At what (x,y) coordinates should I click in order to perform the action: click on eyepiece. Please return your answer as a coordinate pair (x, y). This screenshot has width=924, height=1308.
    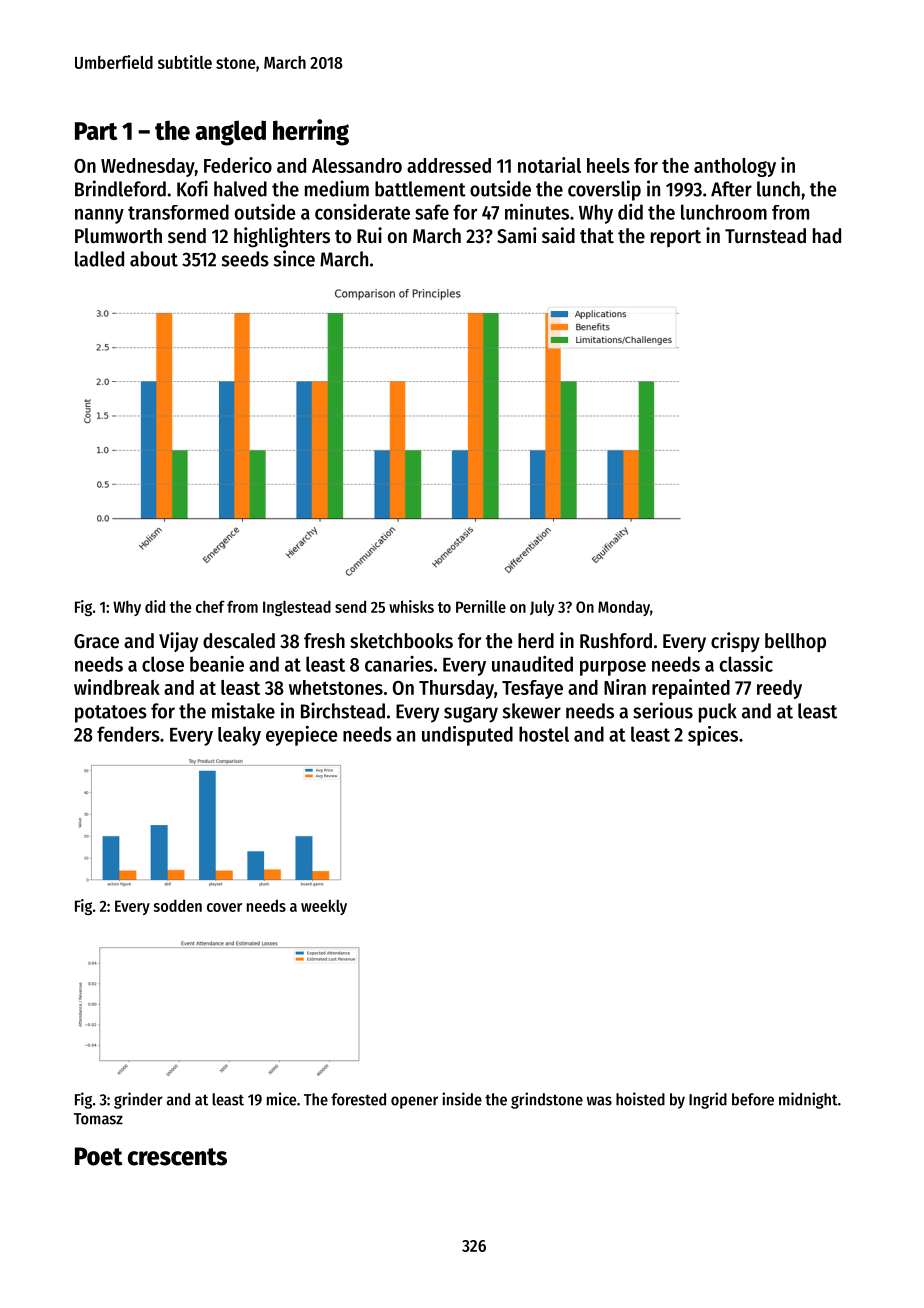
    Looking at the image, I should click on (301, 736).
